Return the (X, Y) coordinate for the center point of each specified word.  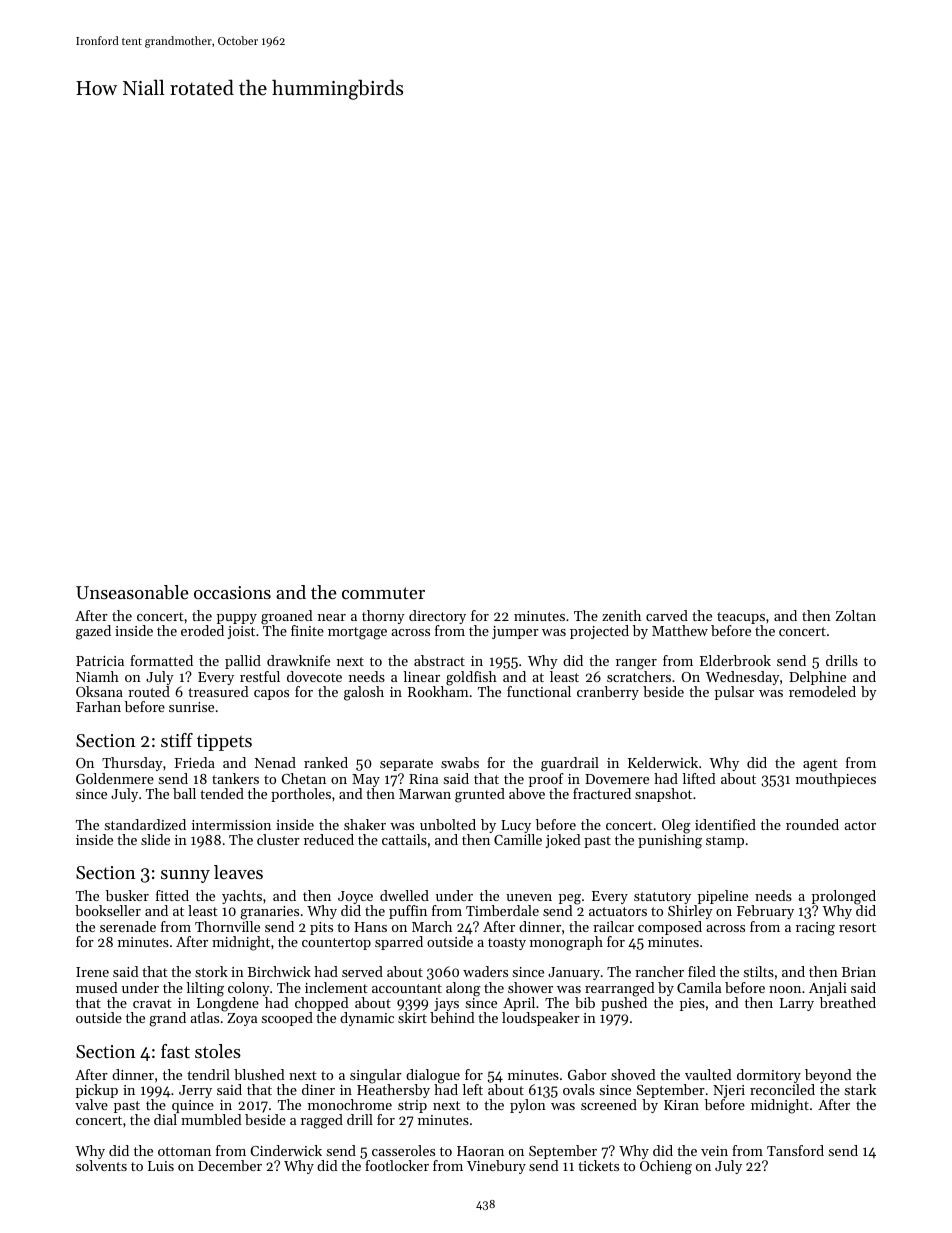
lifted (699, 778)
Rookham (438, 691)
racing (815, 929)
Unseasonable (132, 592)
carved (667, 615)
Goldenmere (115, 778)
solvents (101, 1165)
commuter (383, 593)
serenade (128, 926)
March (432, 926)
